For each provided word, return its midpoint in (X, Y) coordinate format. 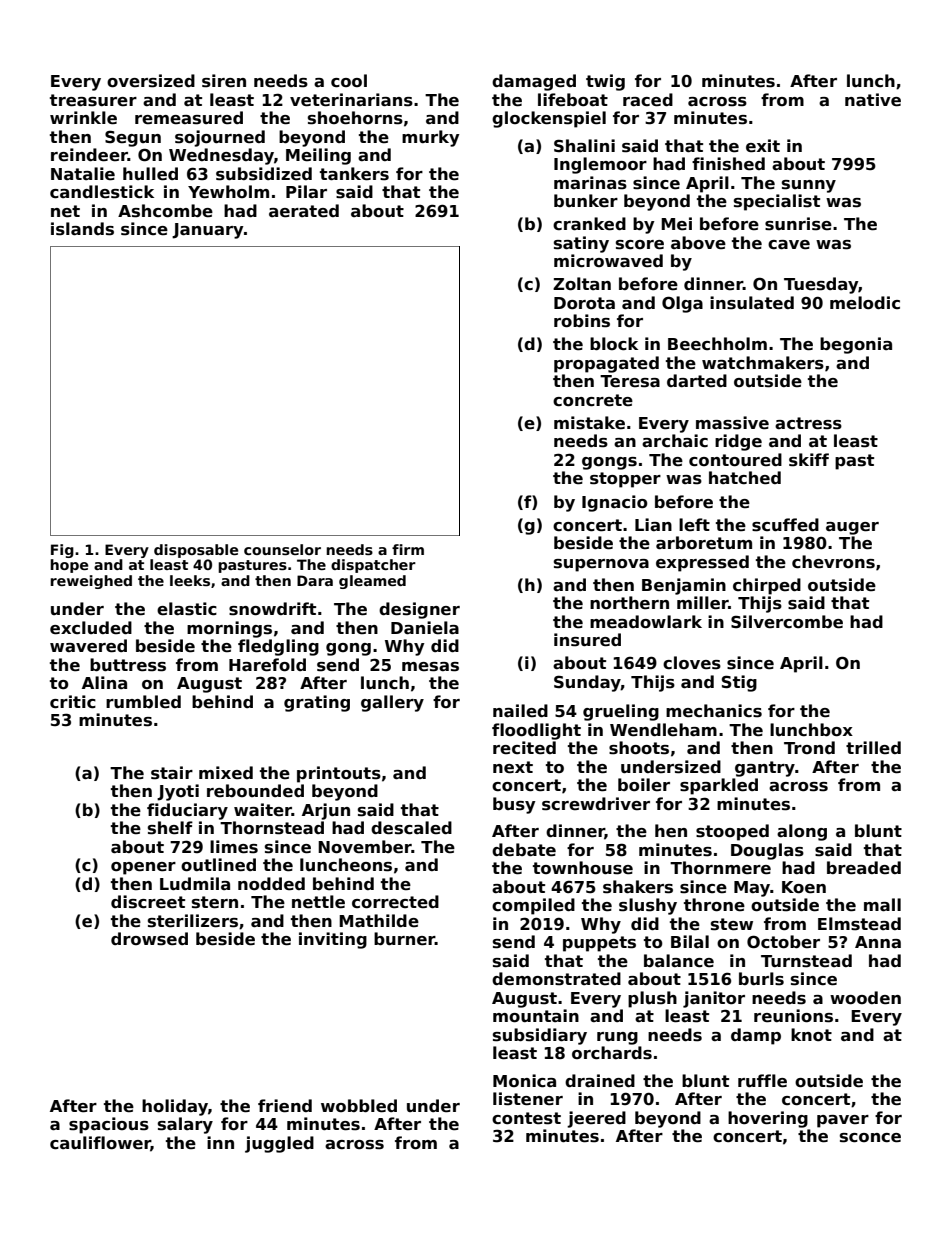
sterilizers (193, 921)
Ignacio (615, 503)
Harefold (267, 665)
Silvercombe (787, 622)
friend (285, 1106)
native (873, 100)
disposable (196, 551)
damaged (534, 82)
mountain (536, 1016)
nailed (520, 711)
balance (679, 961)
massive (732, 423)
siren (224, 81)
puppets (599, 944)
